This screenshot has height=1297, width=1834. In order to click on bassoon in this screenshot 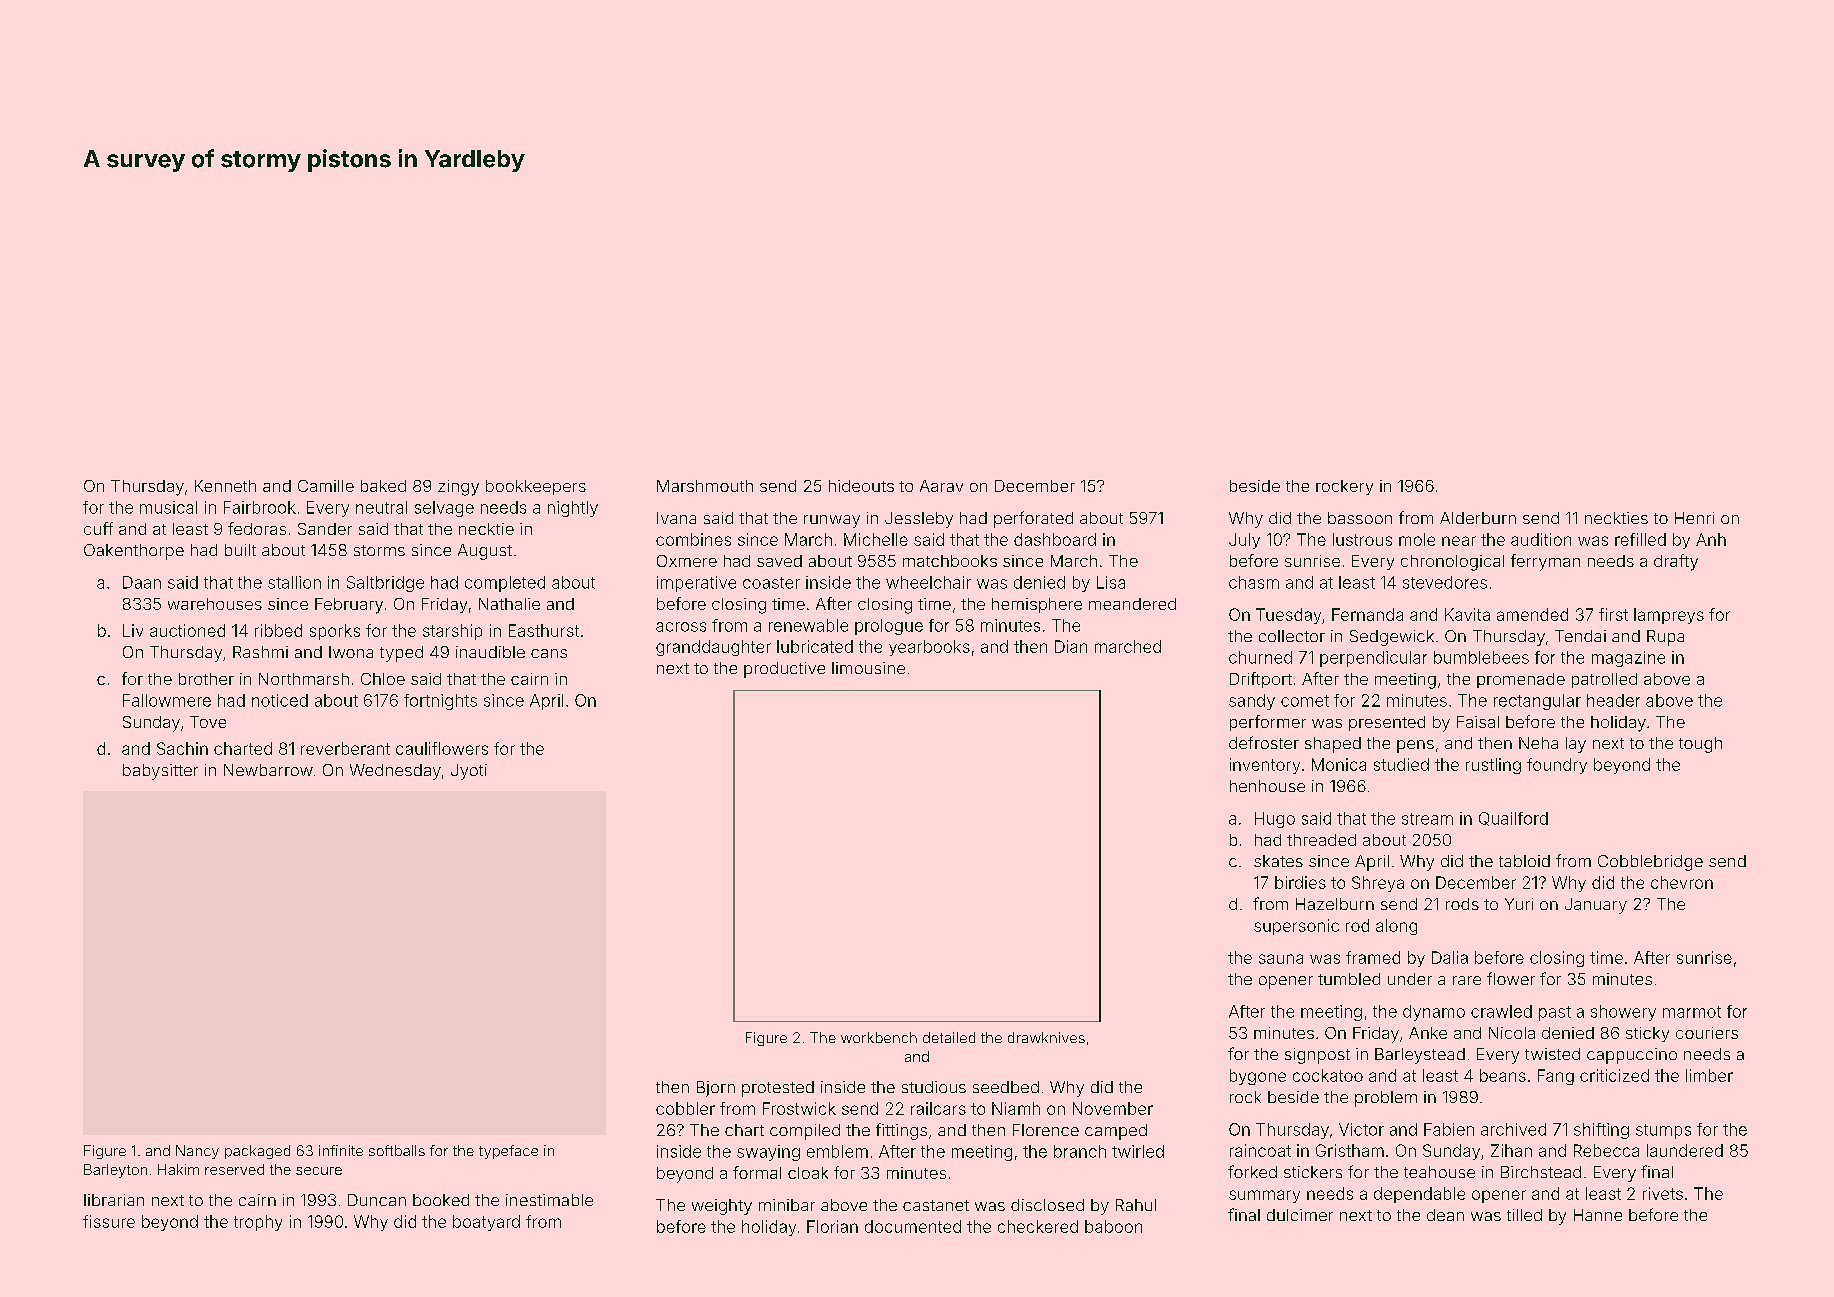, I will do `click(1360, 518)`.
